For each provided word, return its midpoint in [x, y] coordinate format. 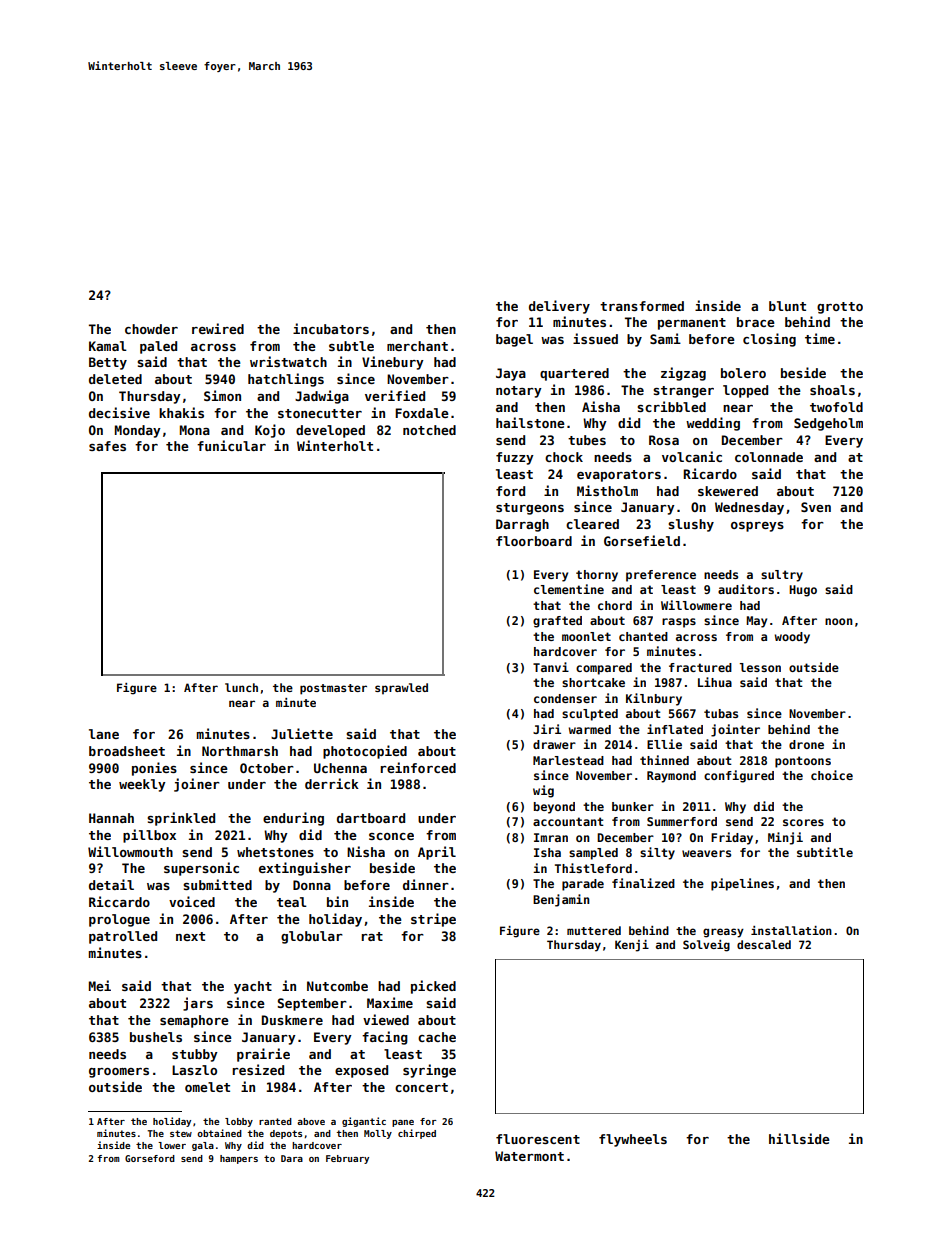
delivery [559, 307]
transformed [642, 306]
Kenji [632, 946]
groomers [119, 1073]
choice [832, 775]
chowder [151, 329]
